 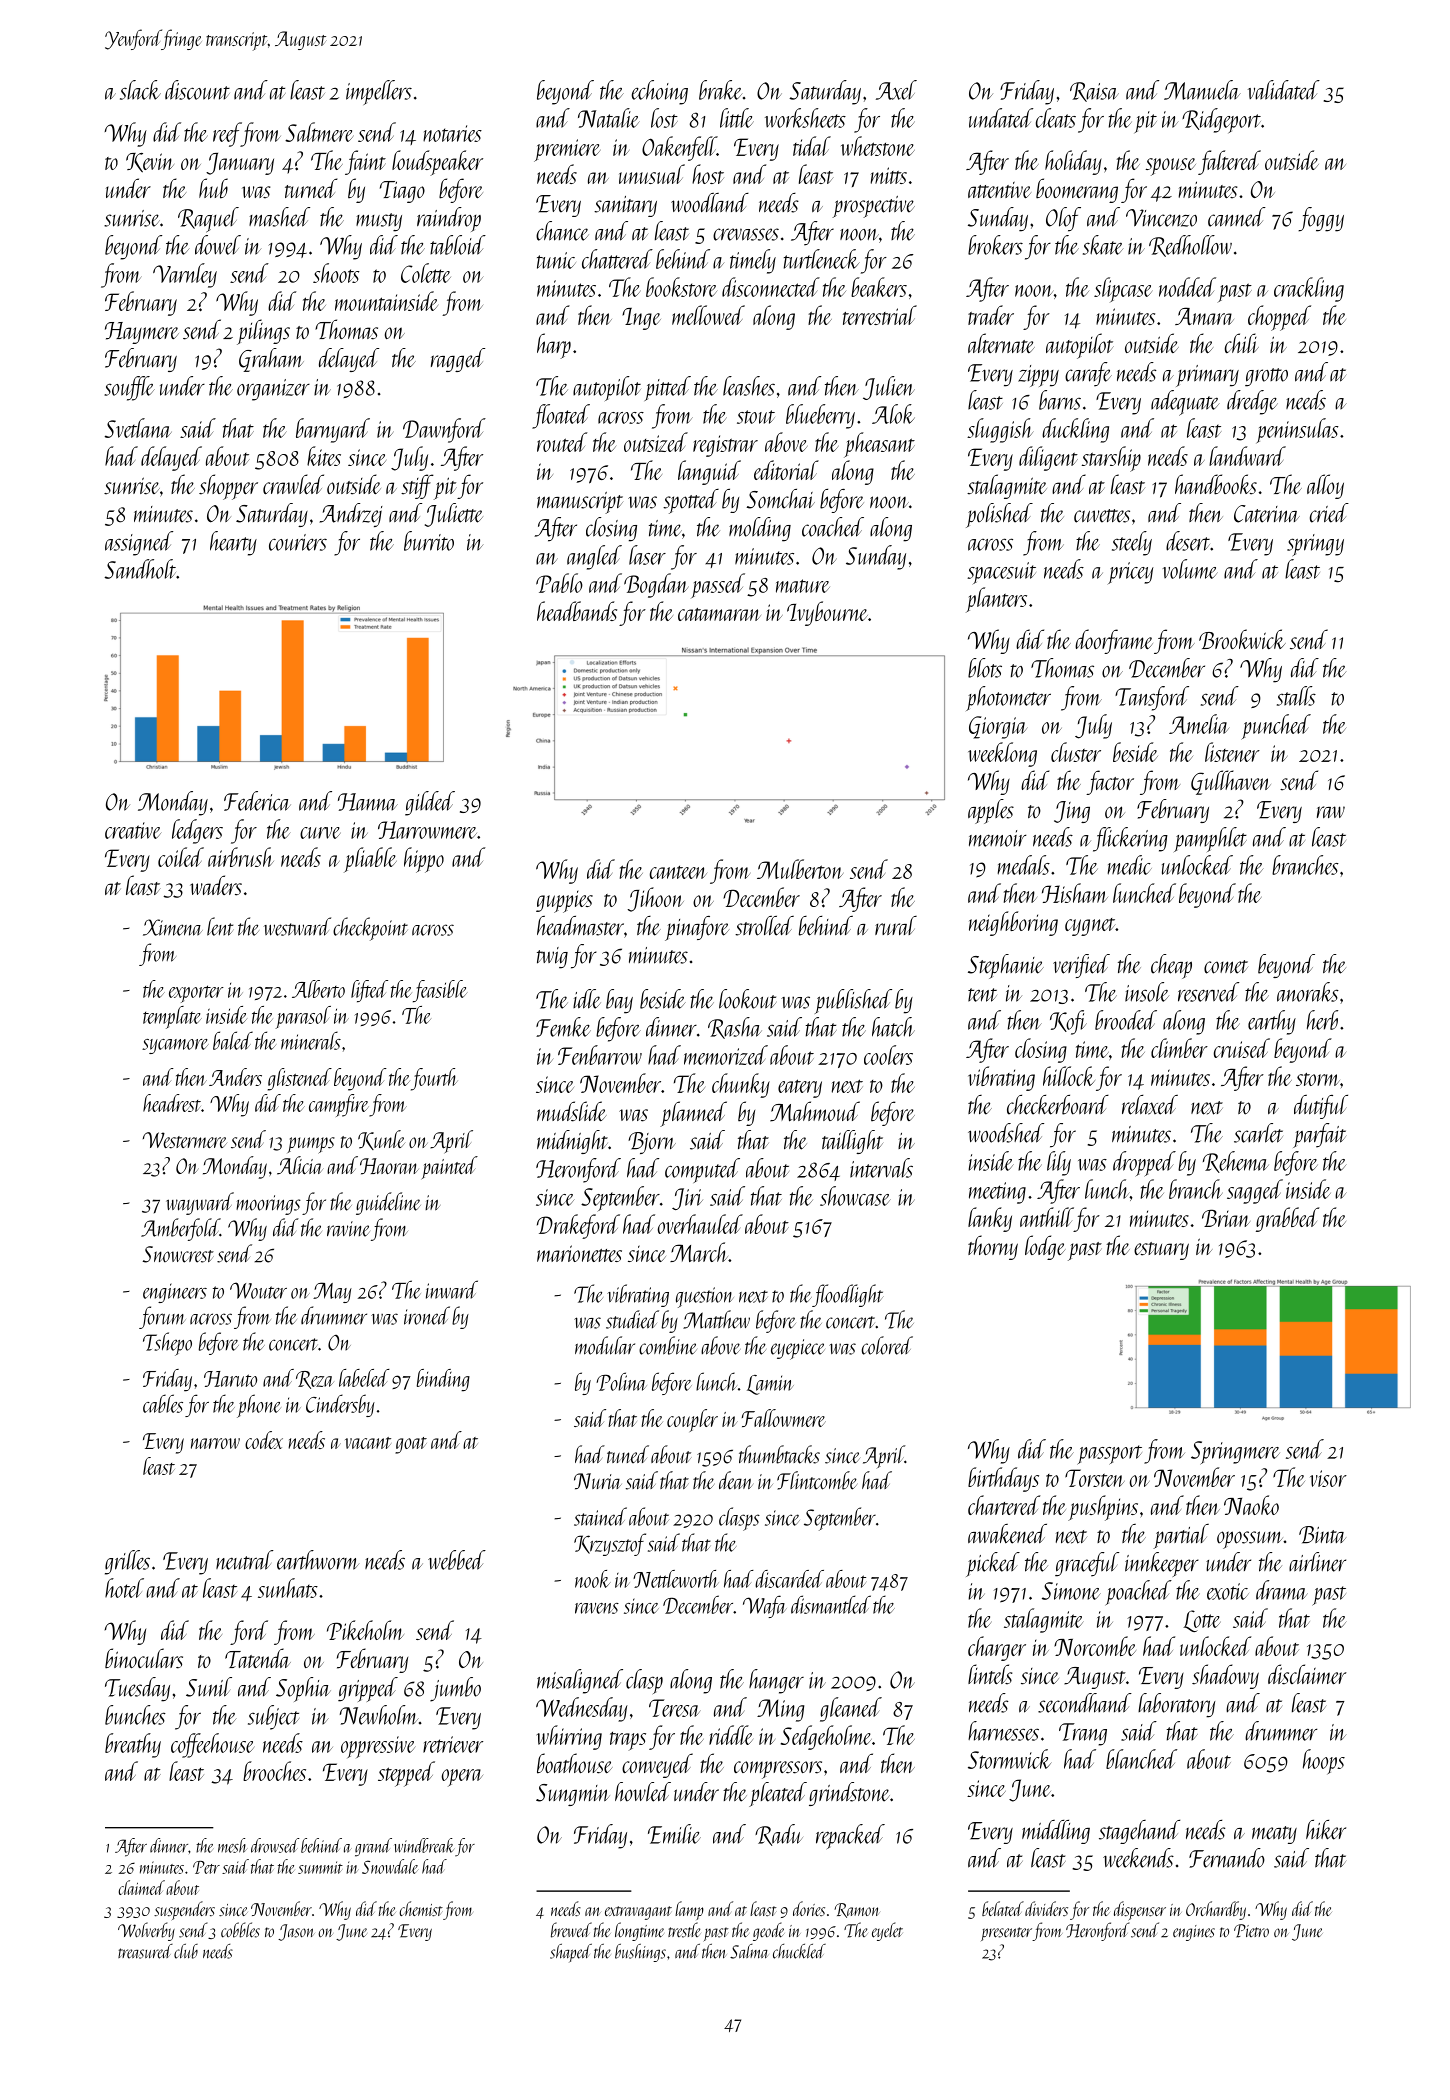 I want to click on Manuela, so click(x=1202, y=90).
